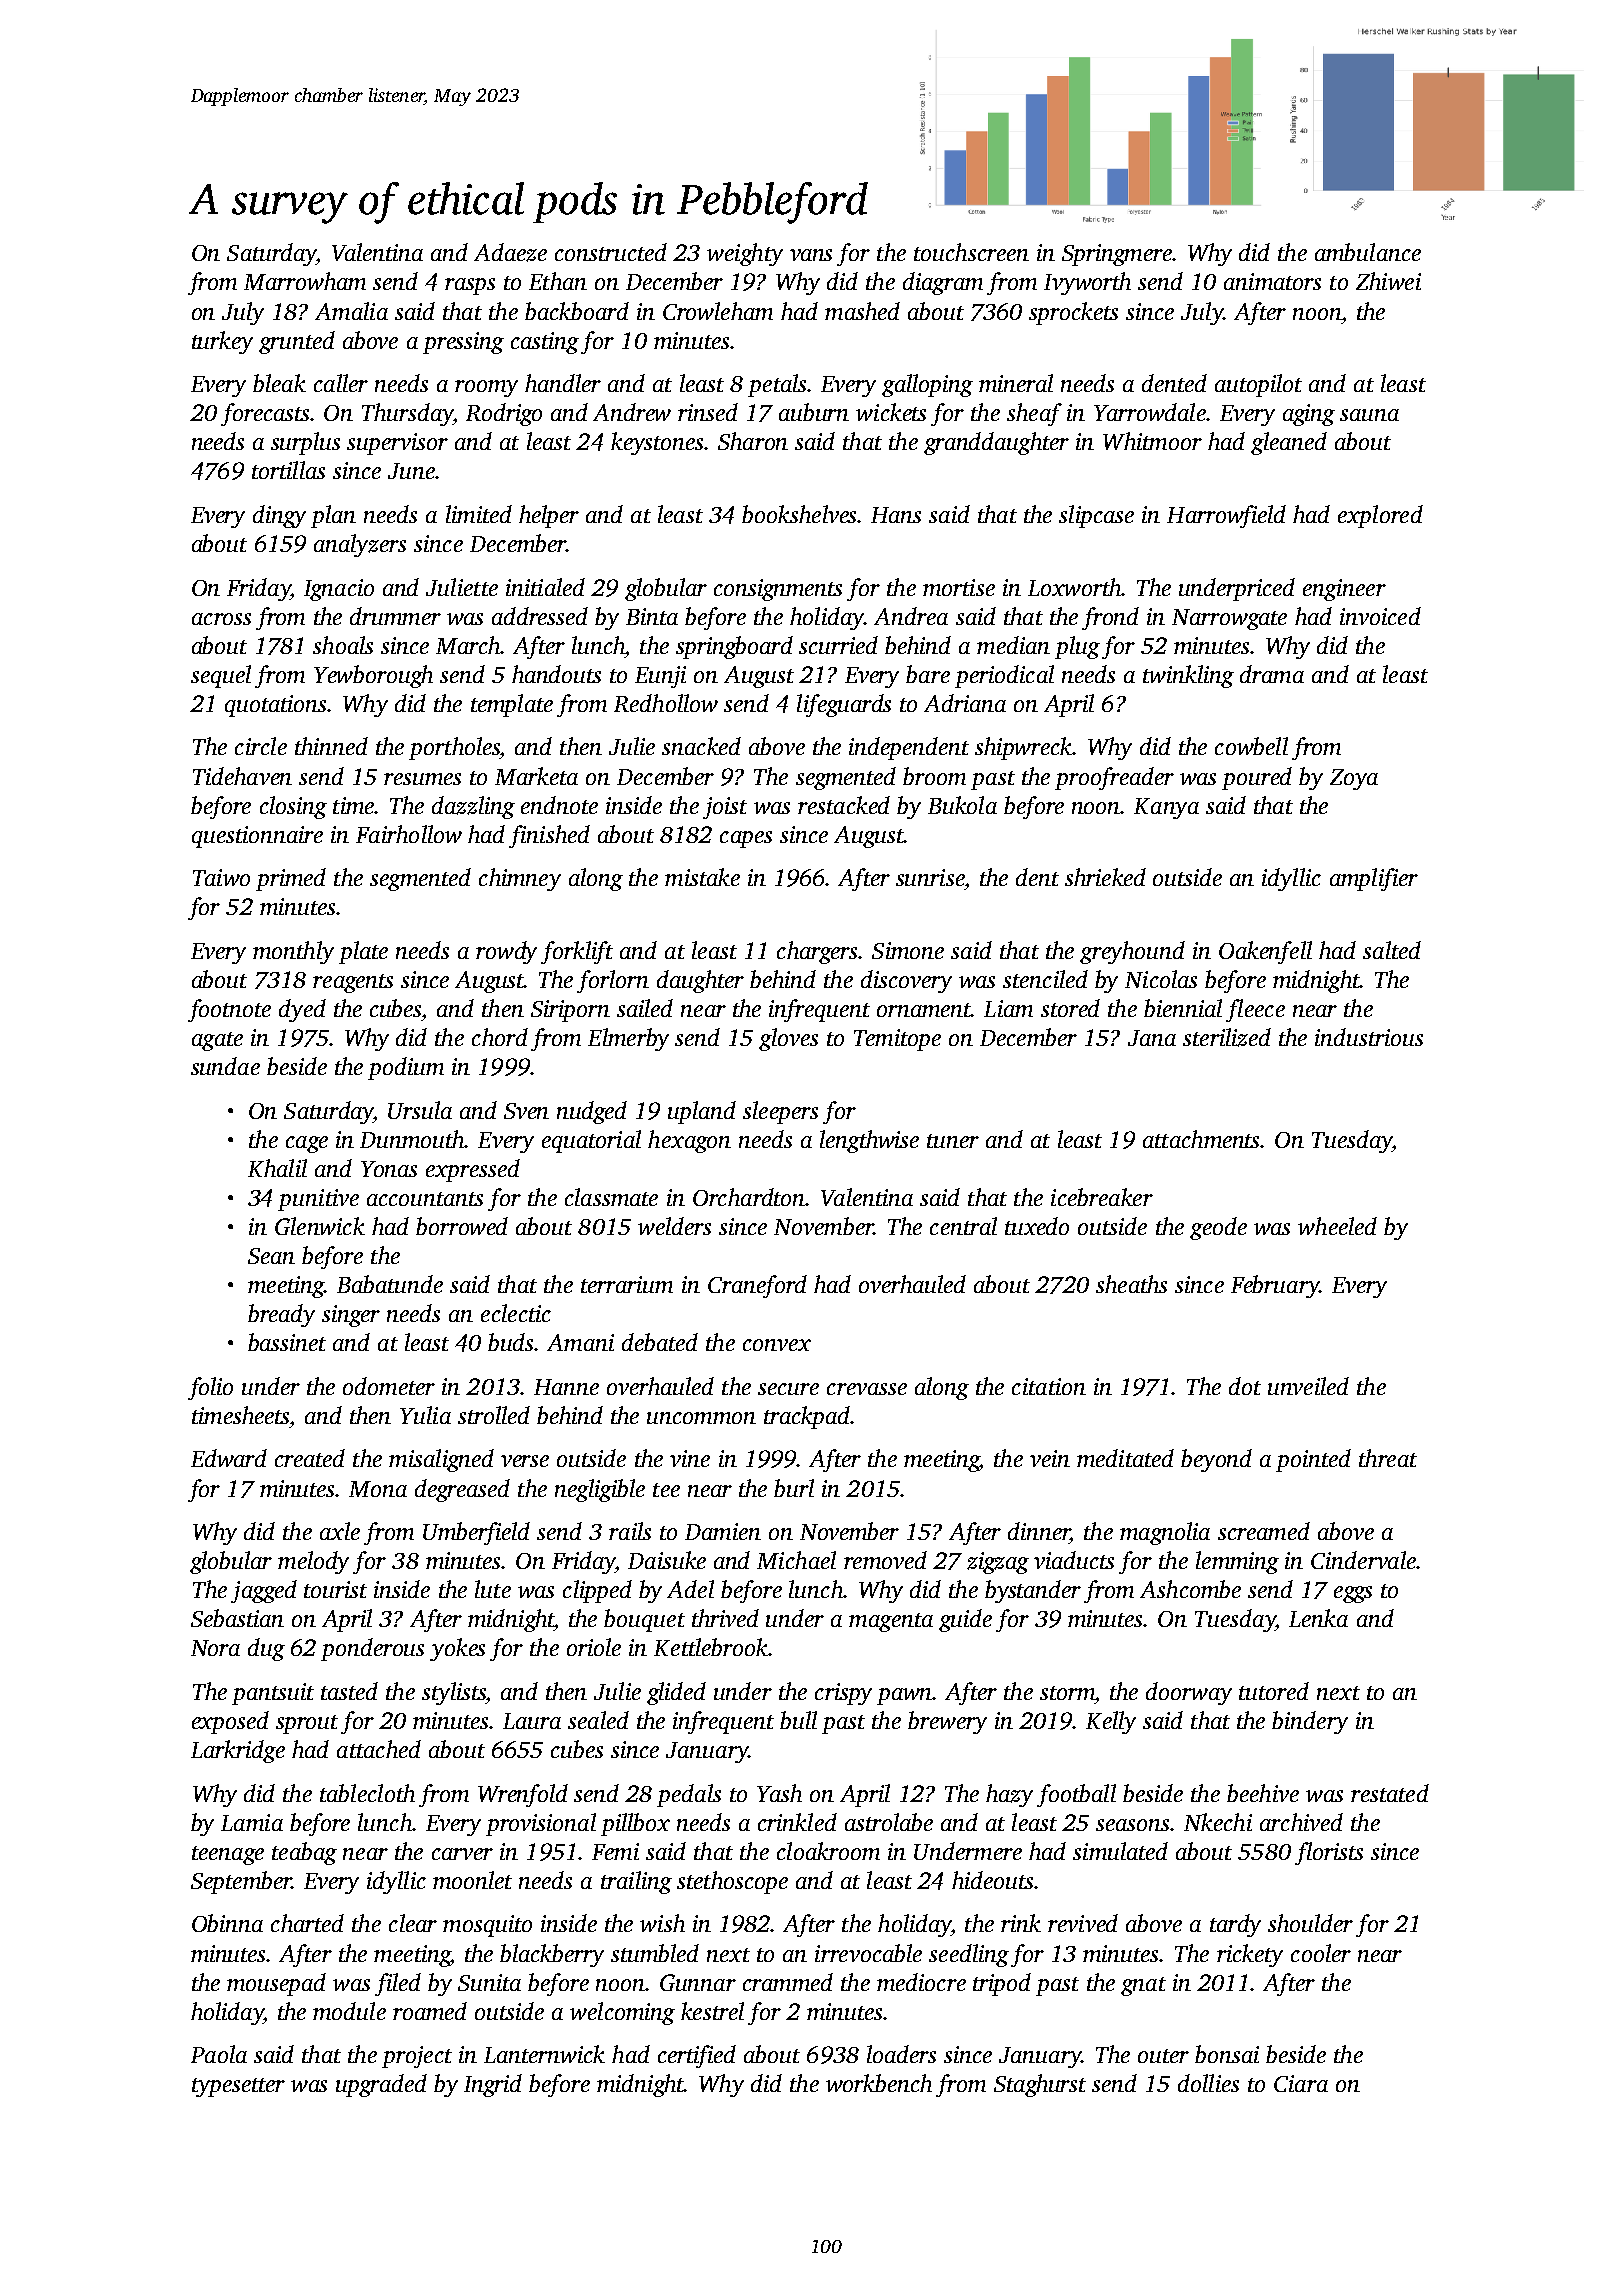 Image resolution: width=1620 pixels, height=2292 pixels. I want to click on Springmere, so click(1117, 255).
